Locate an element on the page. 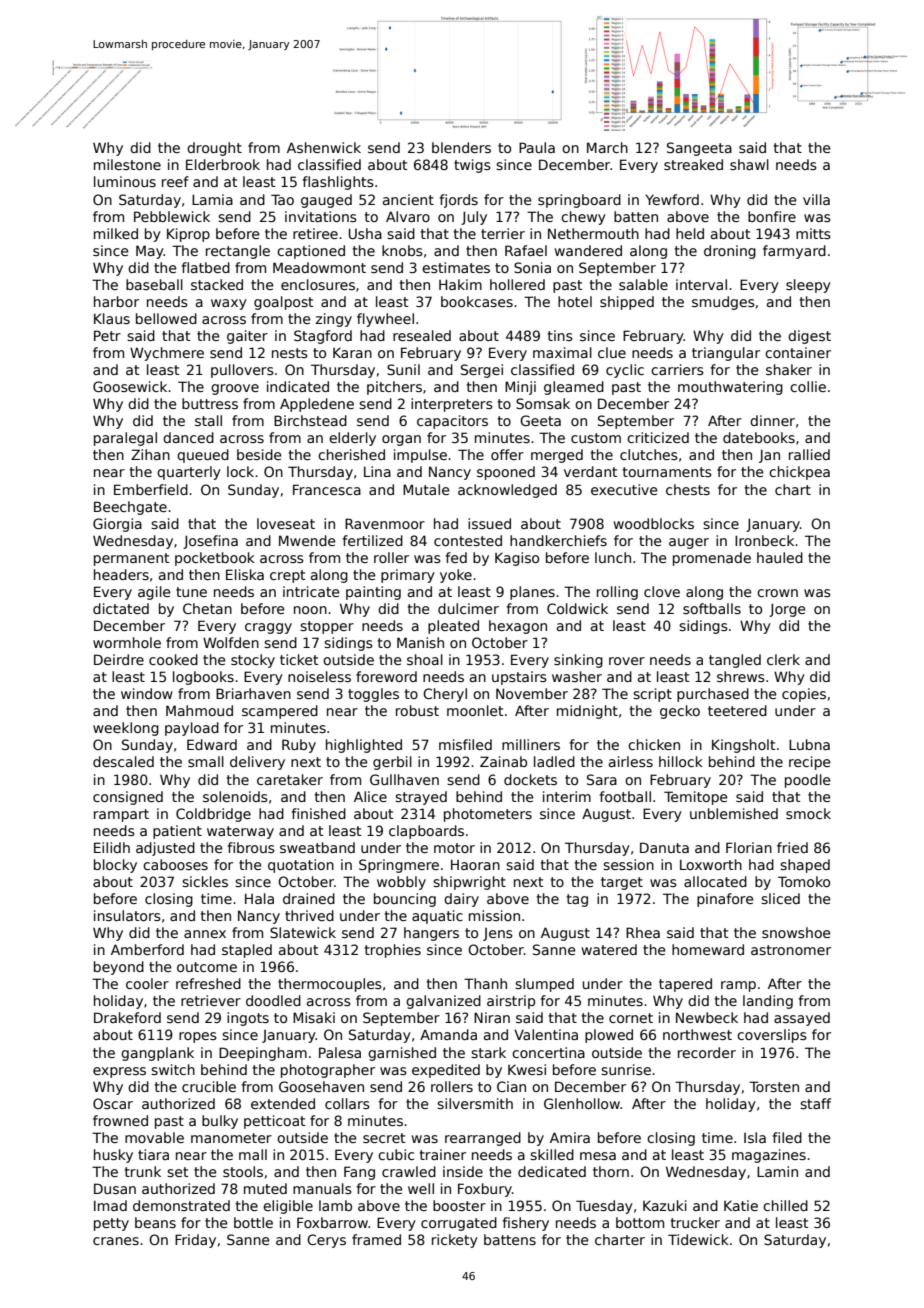 The image size is (924, 1308). Rafael is located at coordinates (526, 250).
